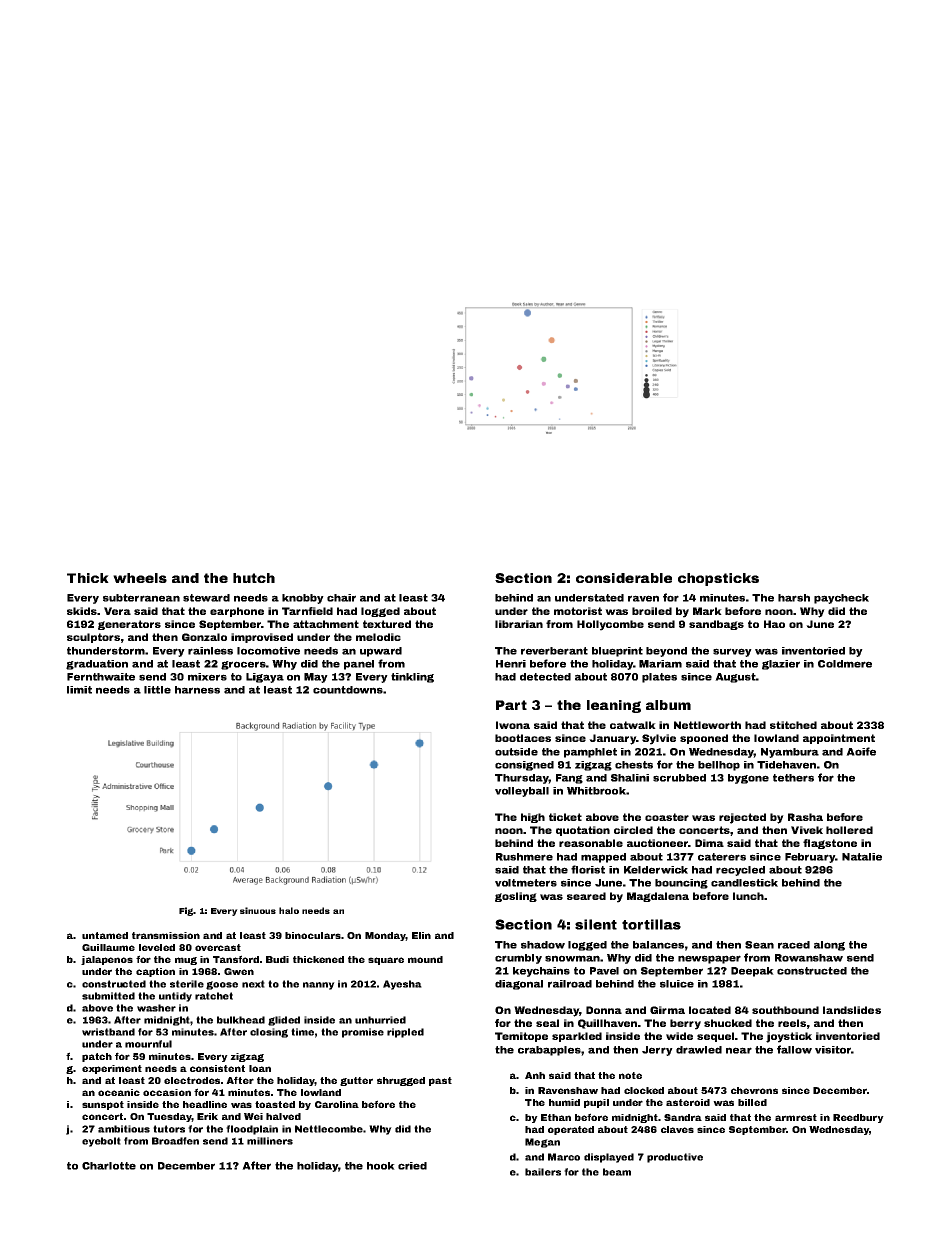 The image size is (952, 1233). Describe the element at coordinates (387, 624) in the image. I see `textured` at that location.
